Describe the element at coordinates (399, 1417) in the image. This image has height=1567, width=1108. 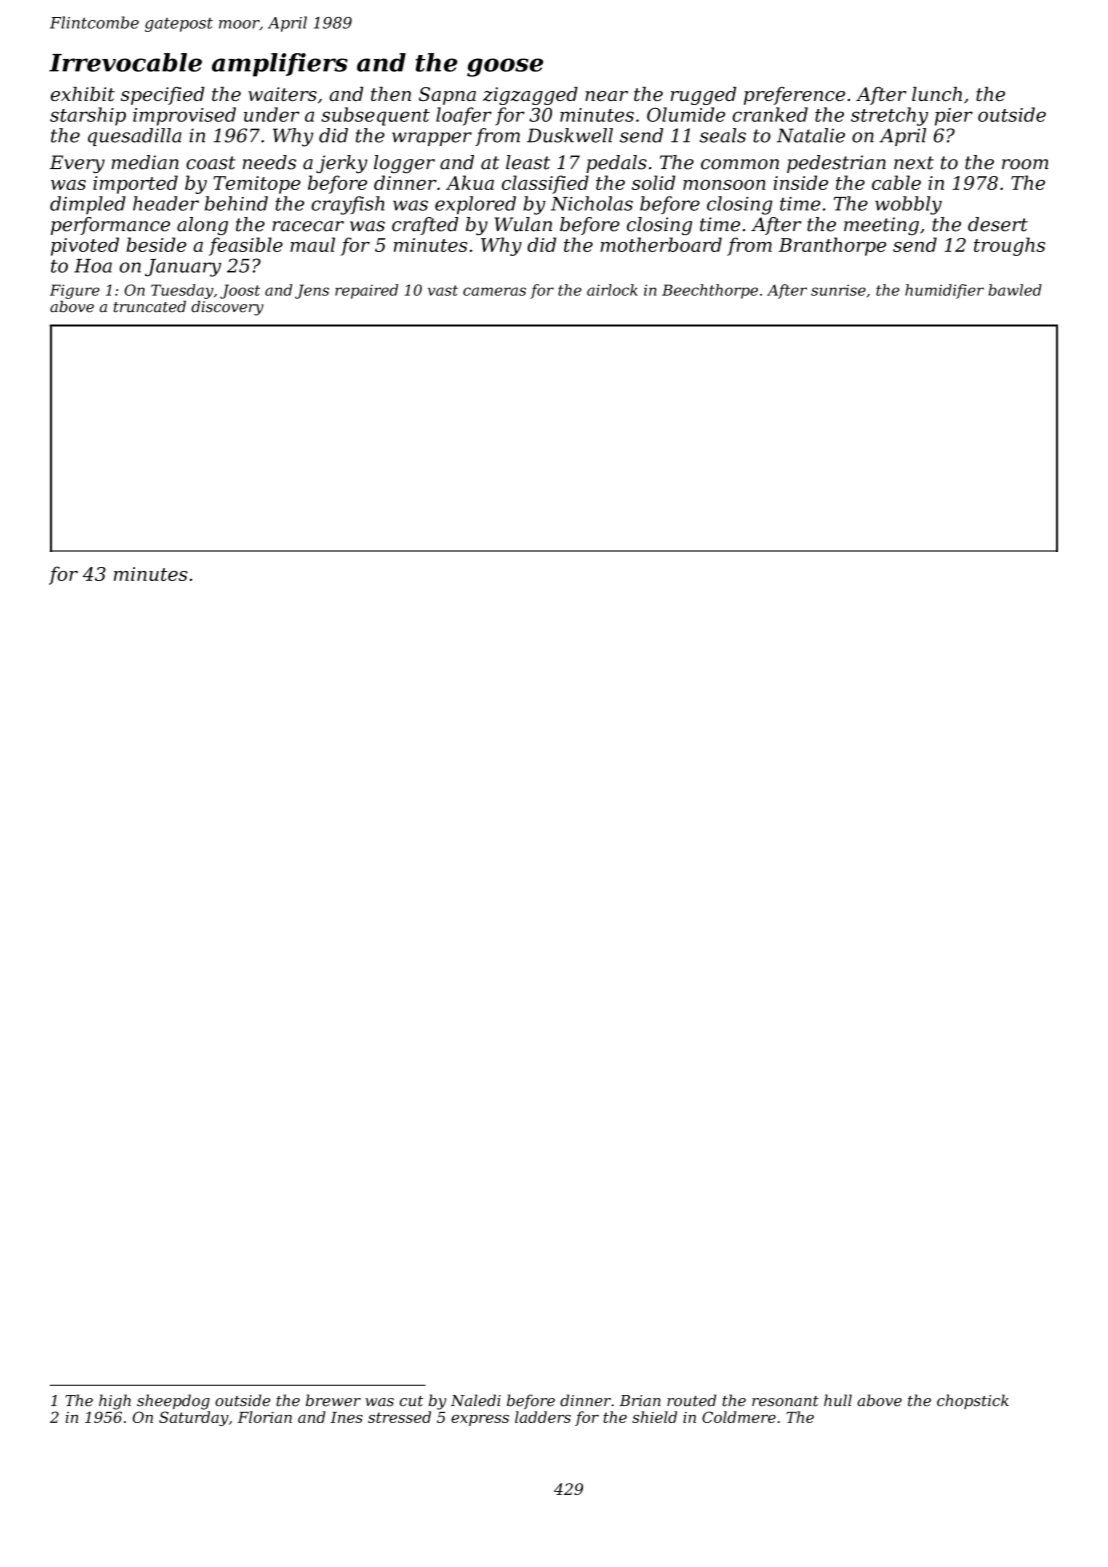
I see `stressed` at that location.
